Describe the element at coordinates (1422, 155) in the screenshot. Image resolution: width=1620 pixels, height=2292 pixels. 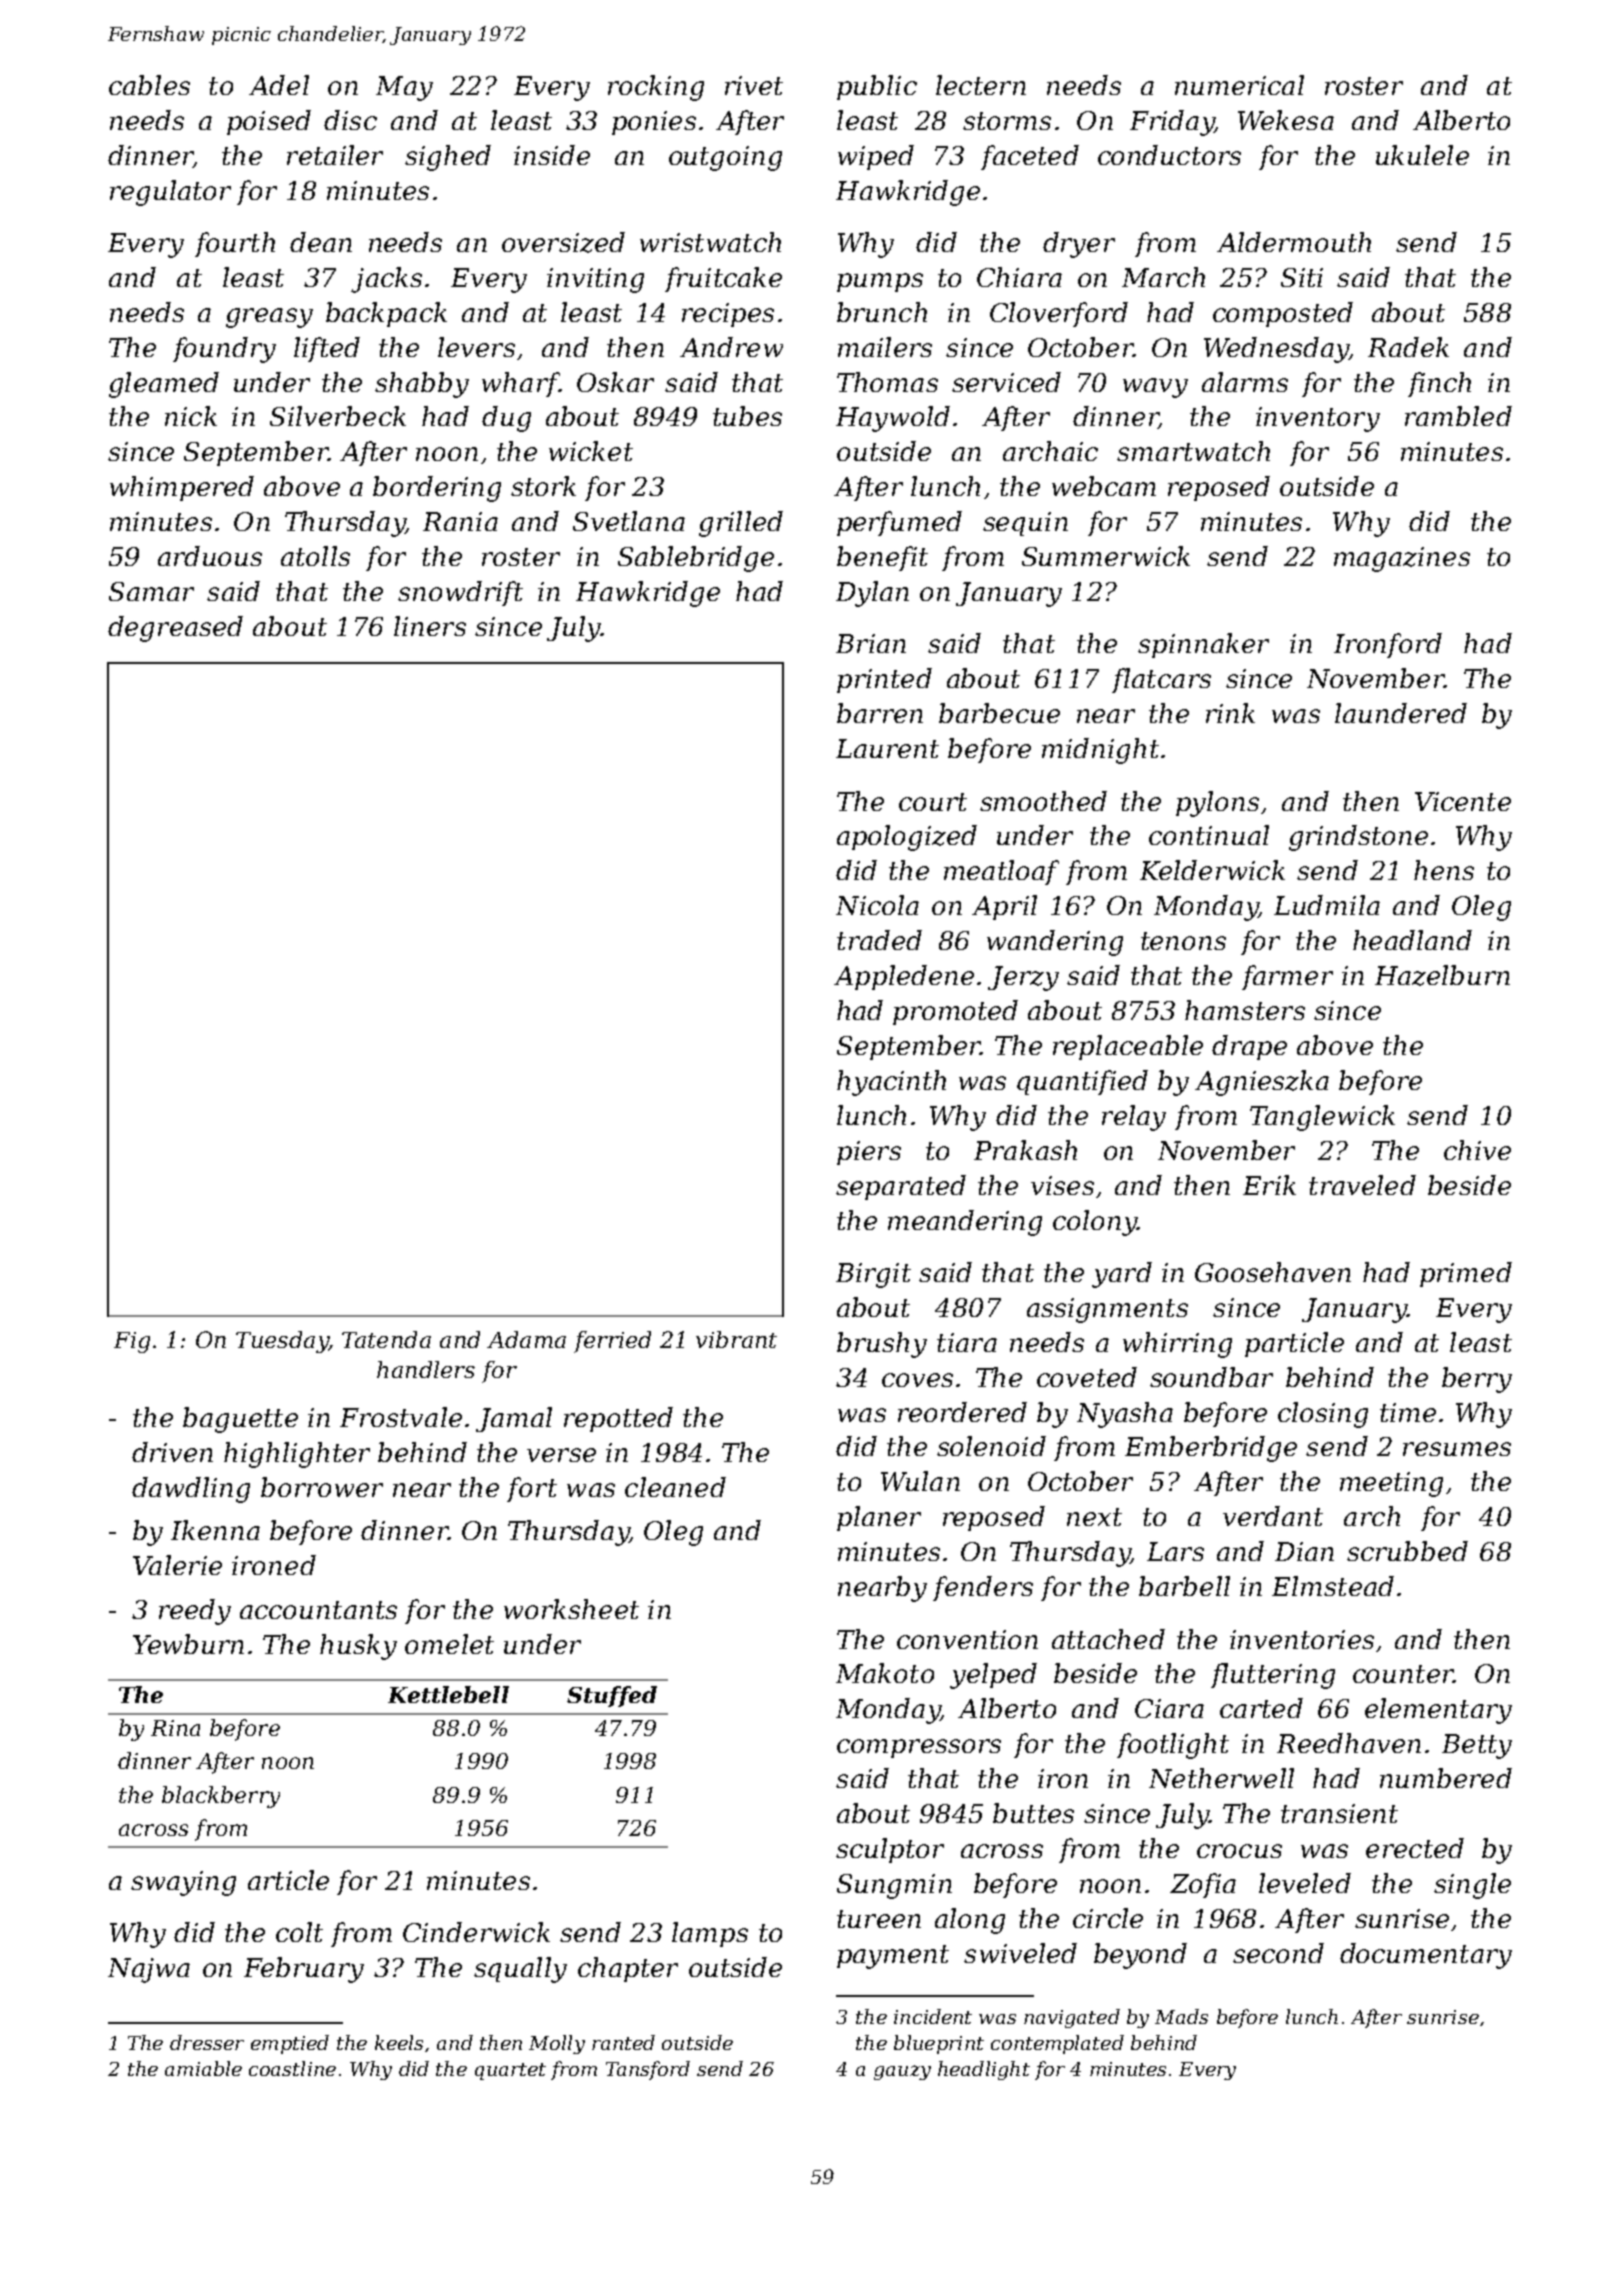
I see `ukulele` at that location.
